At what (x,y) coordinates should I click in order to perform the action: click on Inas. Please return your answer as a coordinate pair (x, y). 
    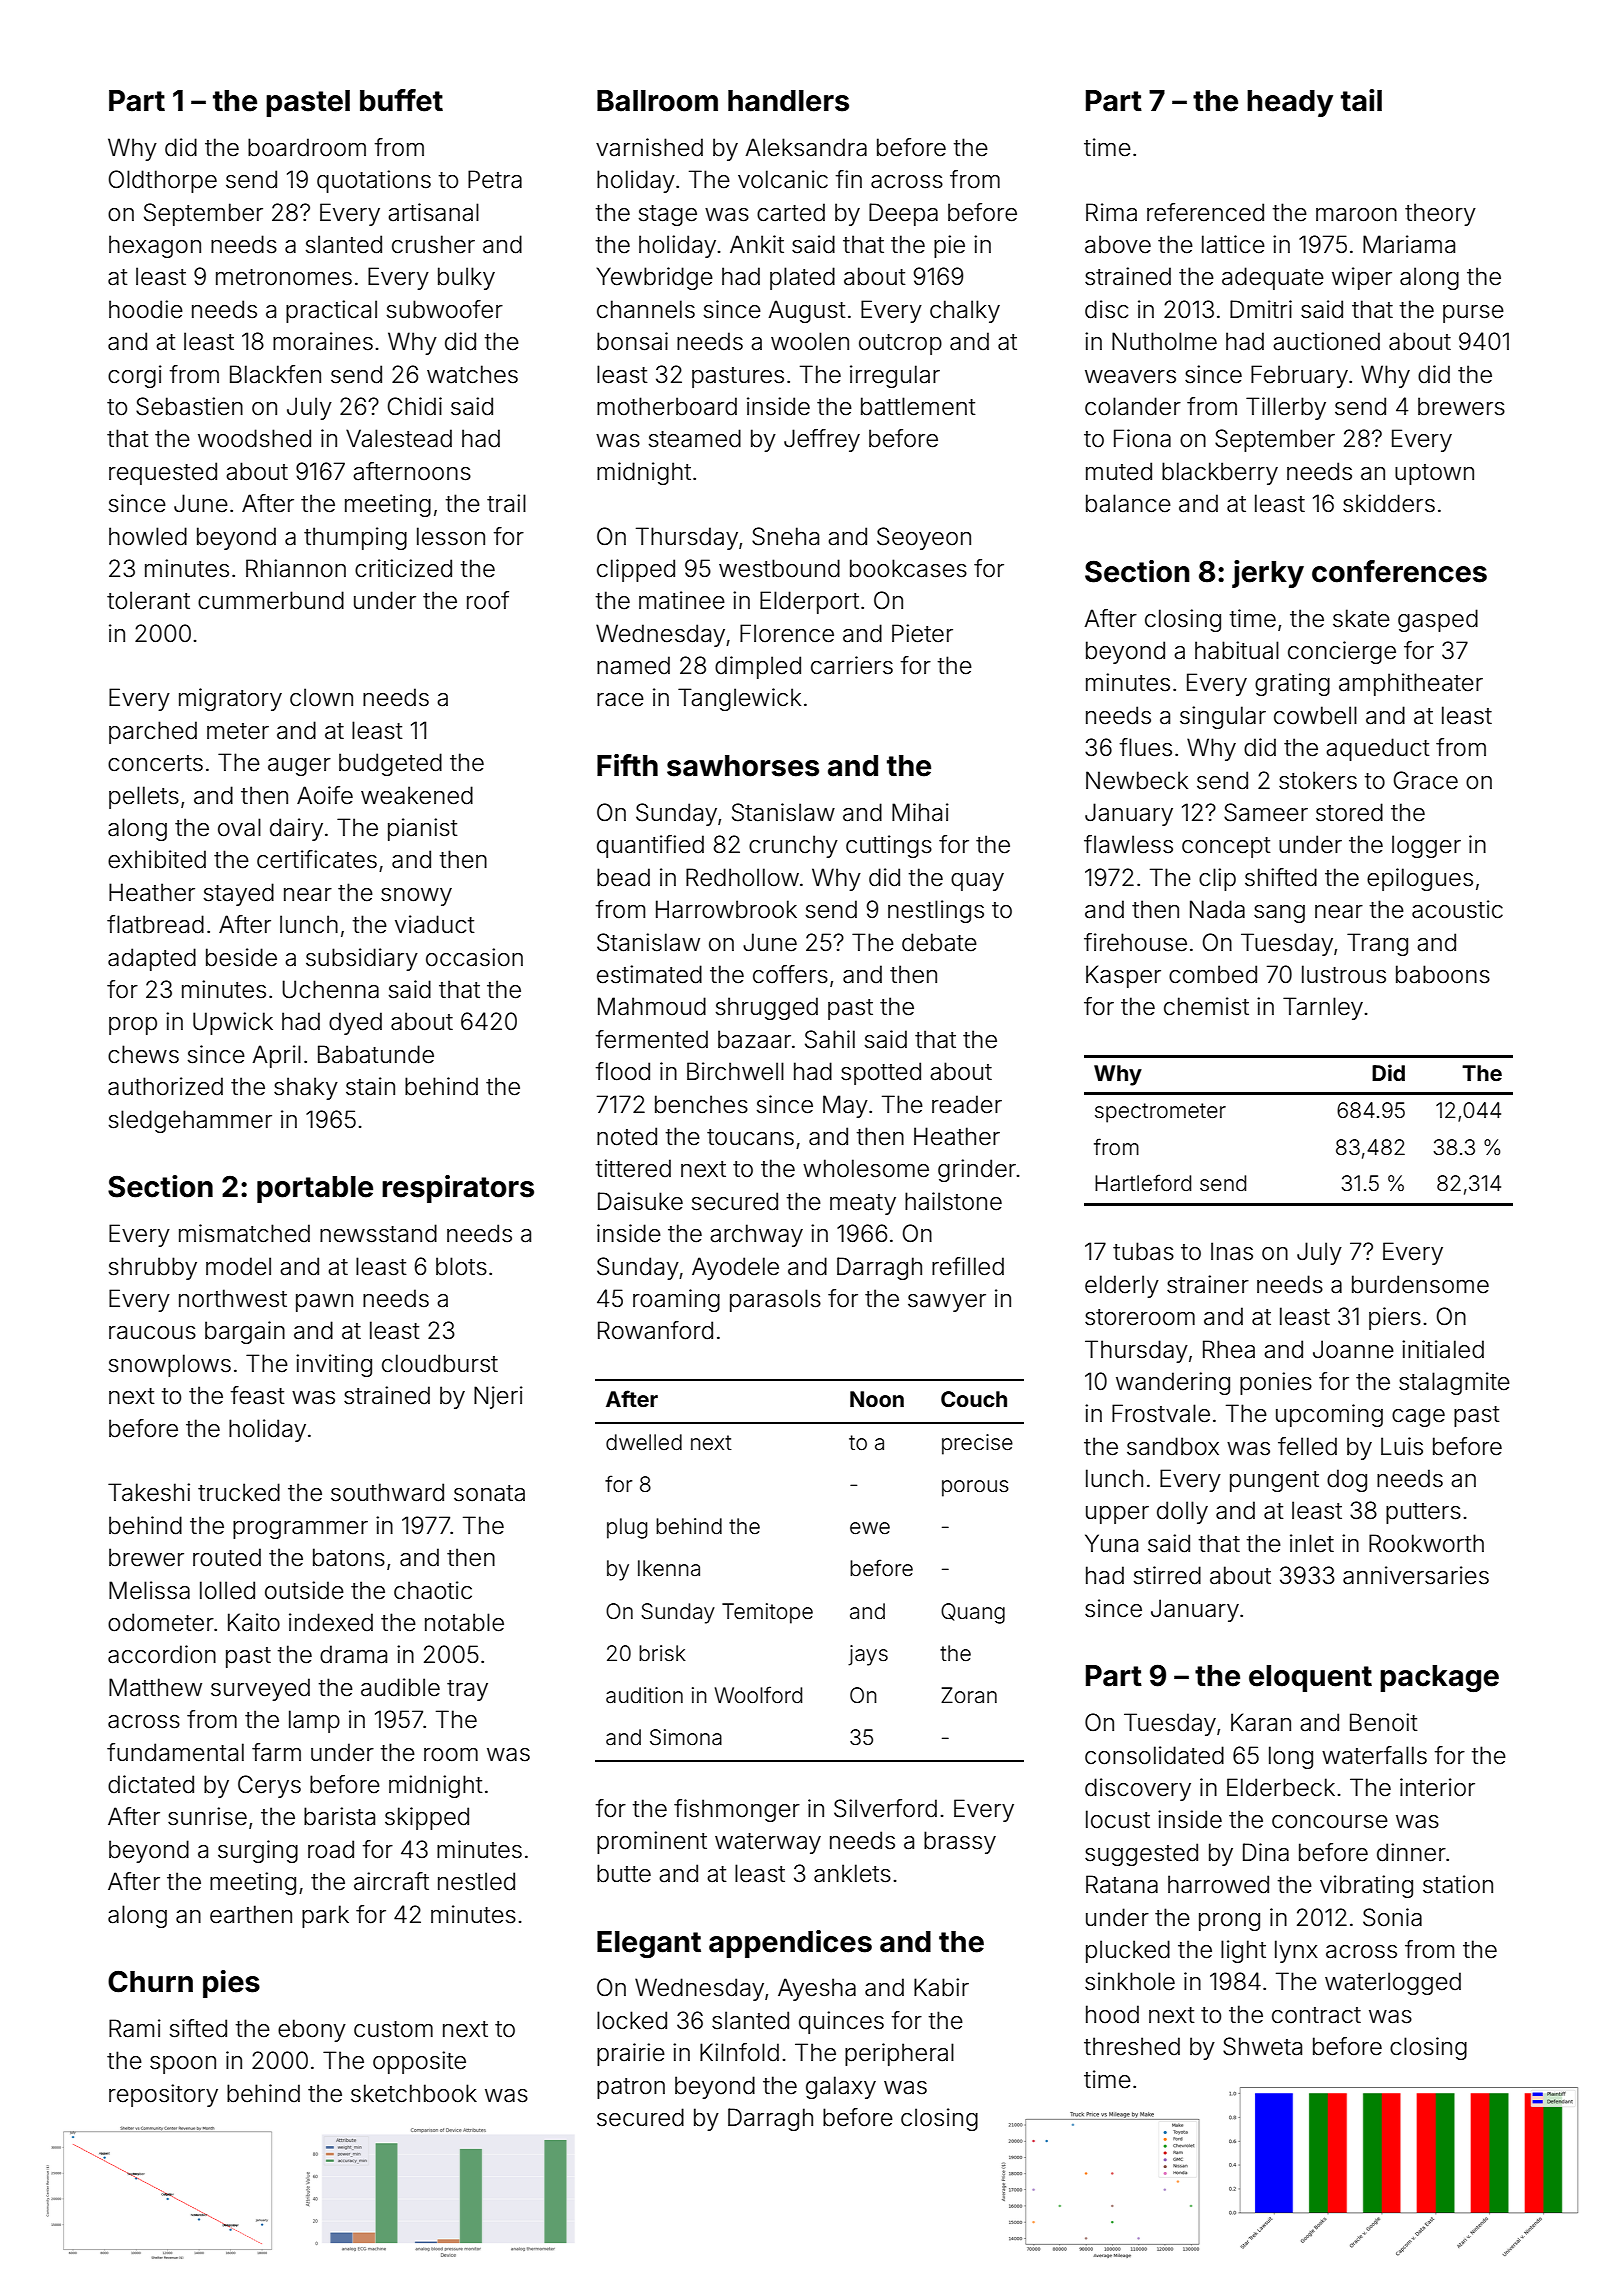
    Looking at the image, I should click on (1232, 1251).
